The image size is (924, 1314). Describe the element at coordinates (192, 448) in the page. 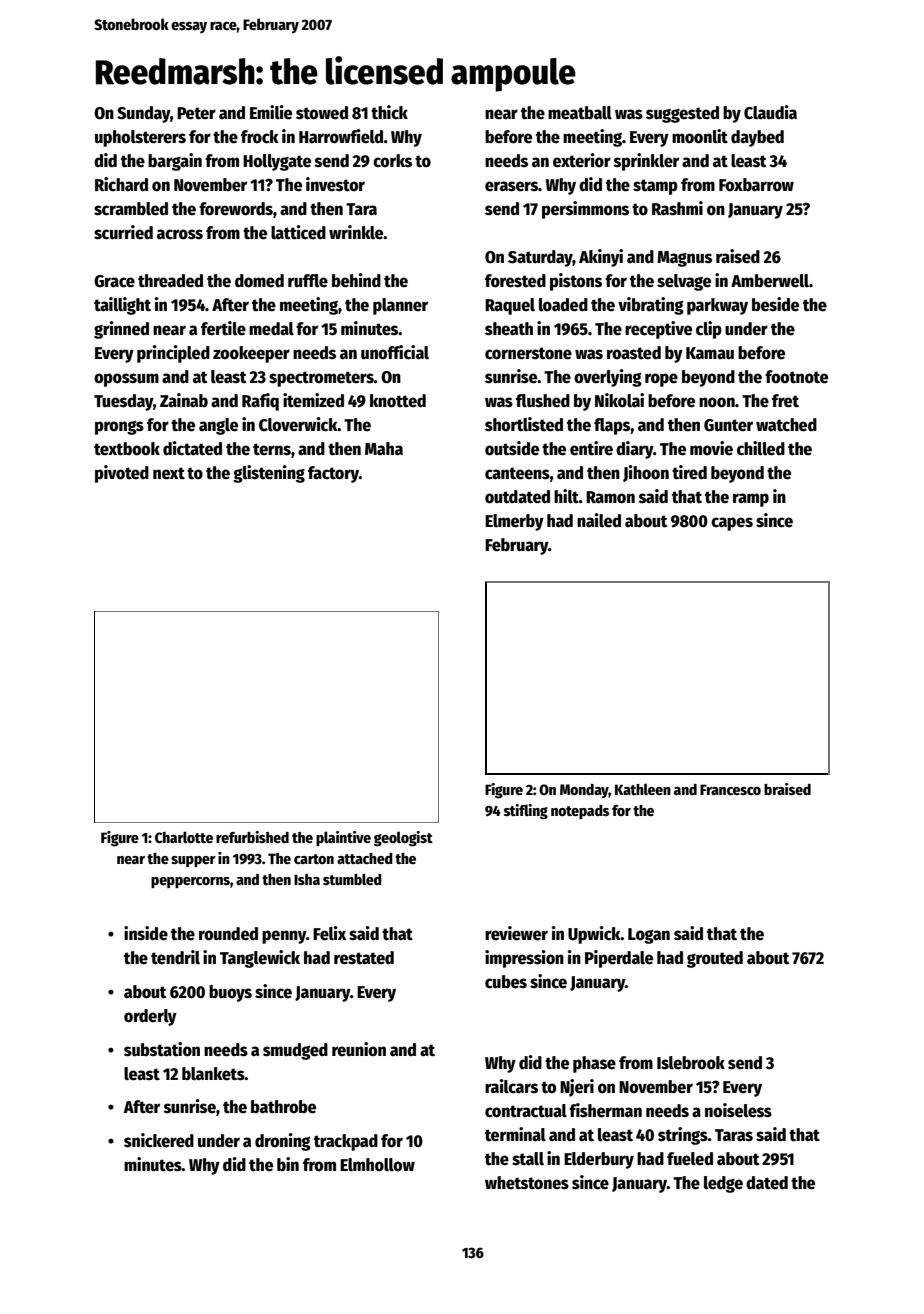

I see `dictated` at that location.
